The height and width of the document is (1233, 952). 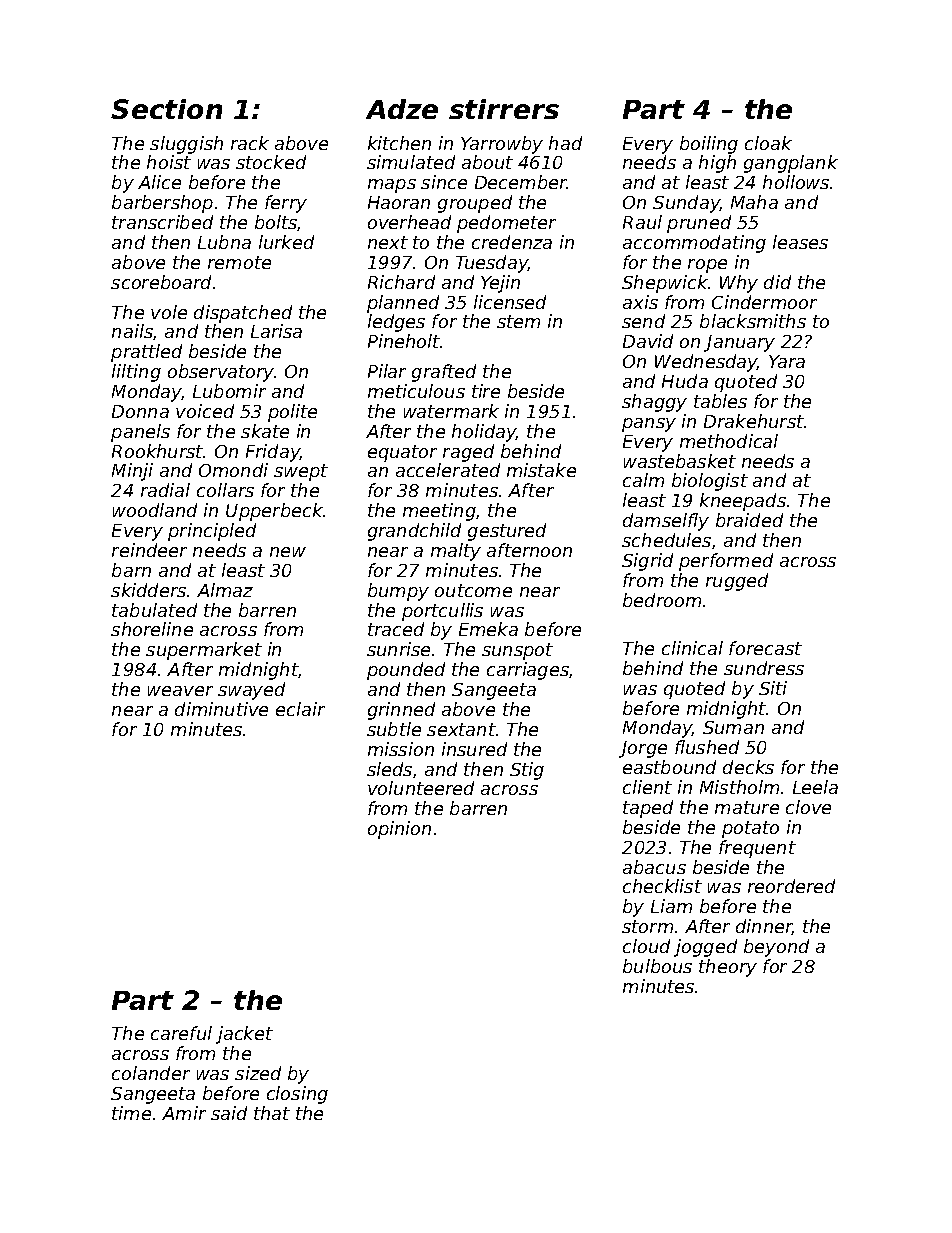 I want to click on rack, so click(x=250, y=143).
